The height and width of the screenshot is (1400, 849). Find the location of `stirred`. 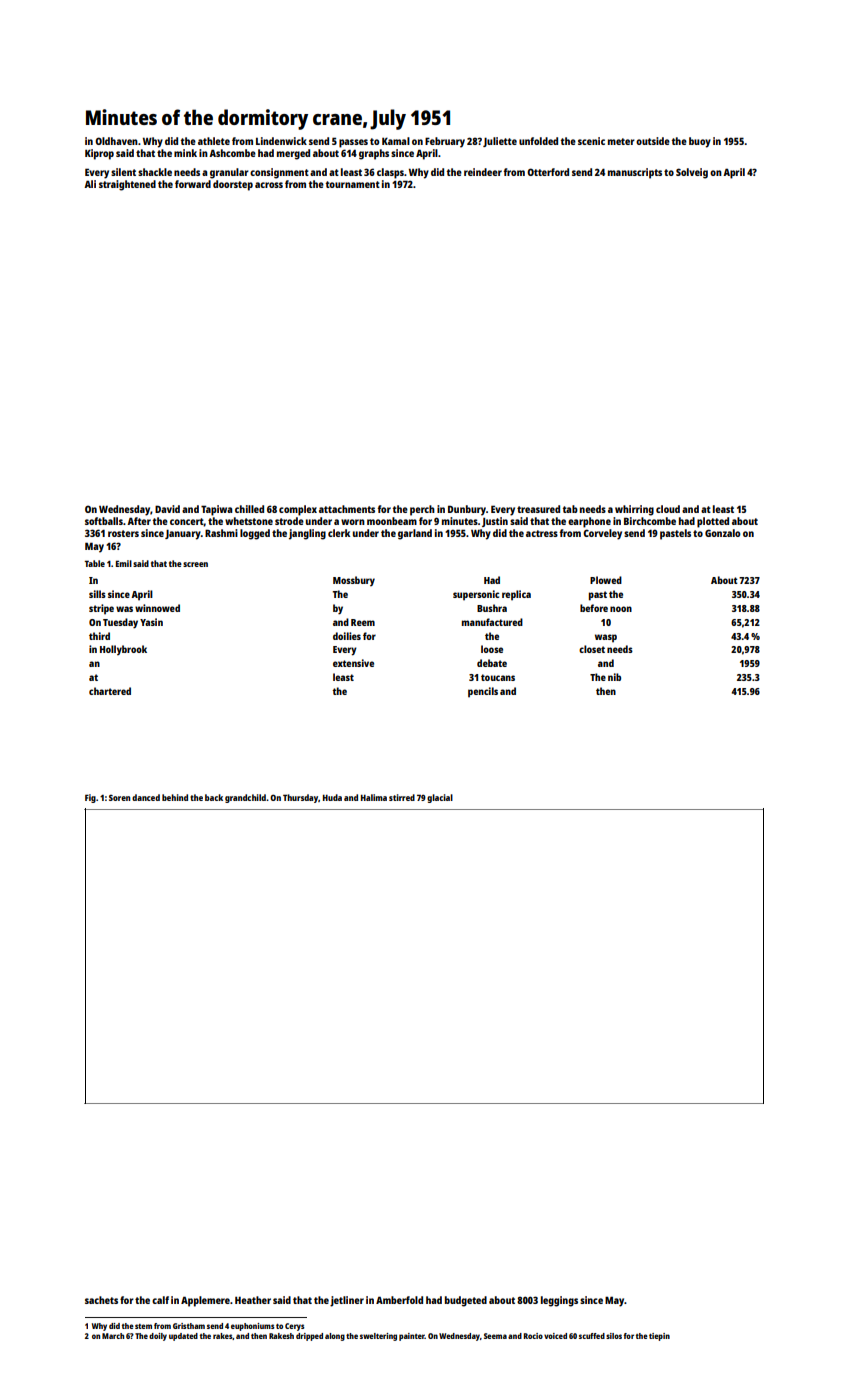

stirred is located at coordinates (402, 797).
